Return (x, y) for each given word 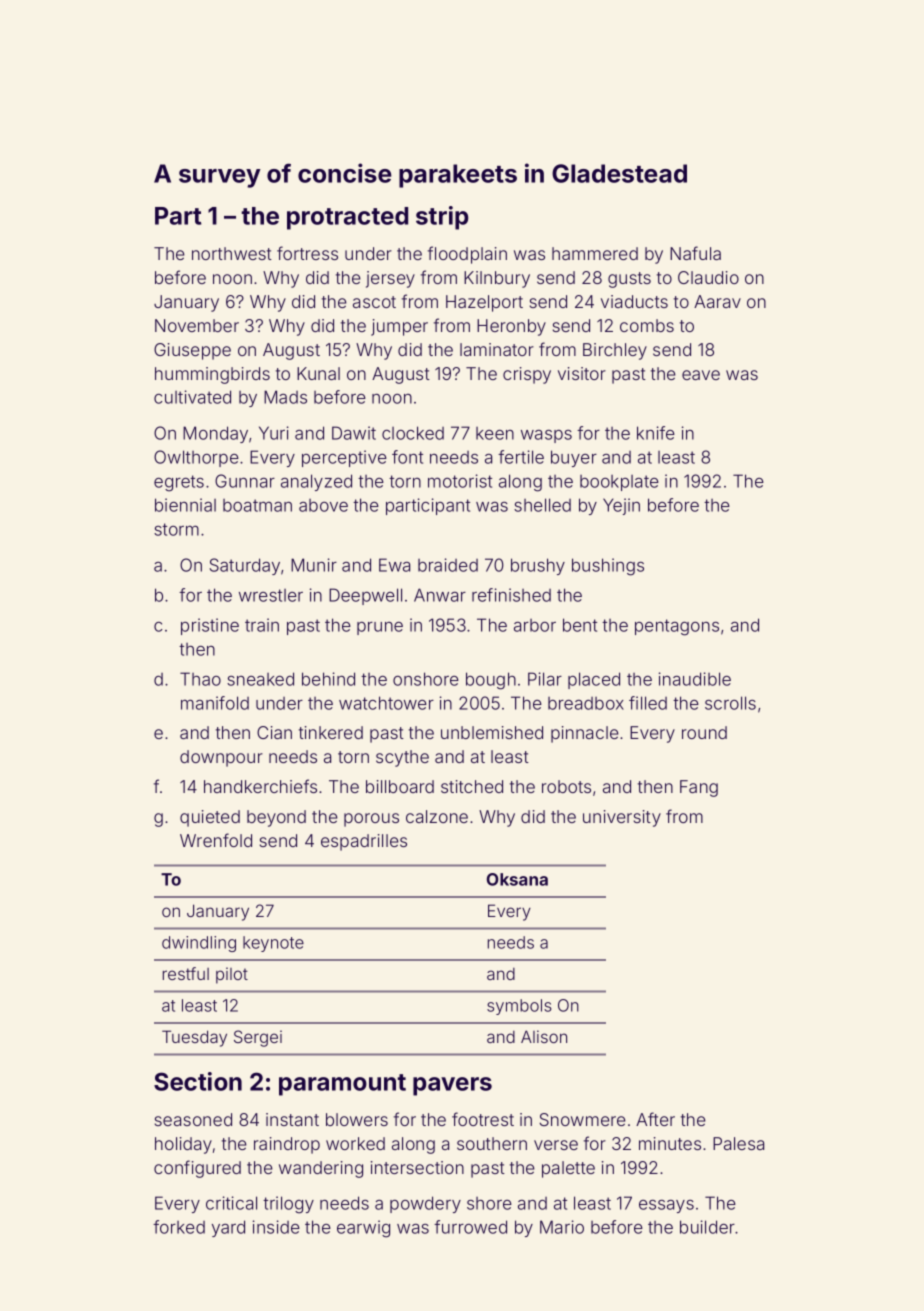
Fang (699, 788)
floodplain (467, 255)
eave (701, 375)
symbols (519, 1007)
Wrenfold (216, 840)
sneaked (260, 679)
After (655, 1119)
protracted (347, 218)
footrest (483, 1119)
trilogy (288, 1205)
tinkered (331, 732)
